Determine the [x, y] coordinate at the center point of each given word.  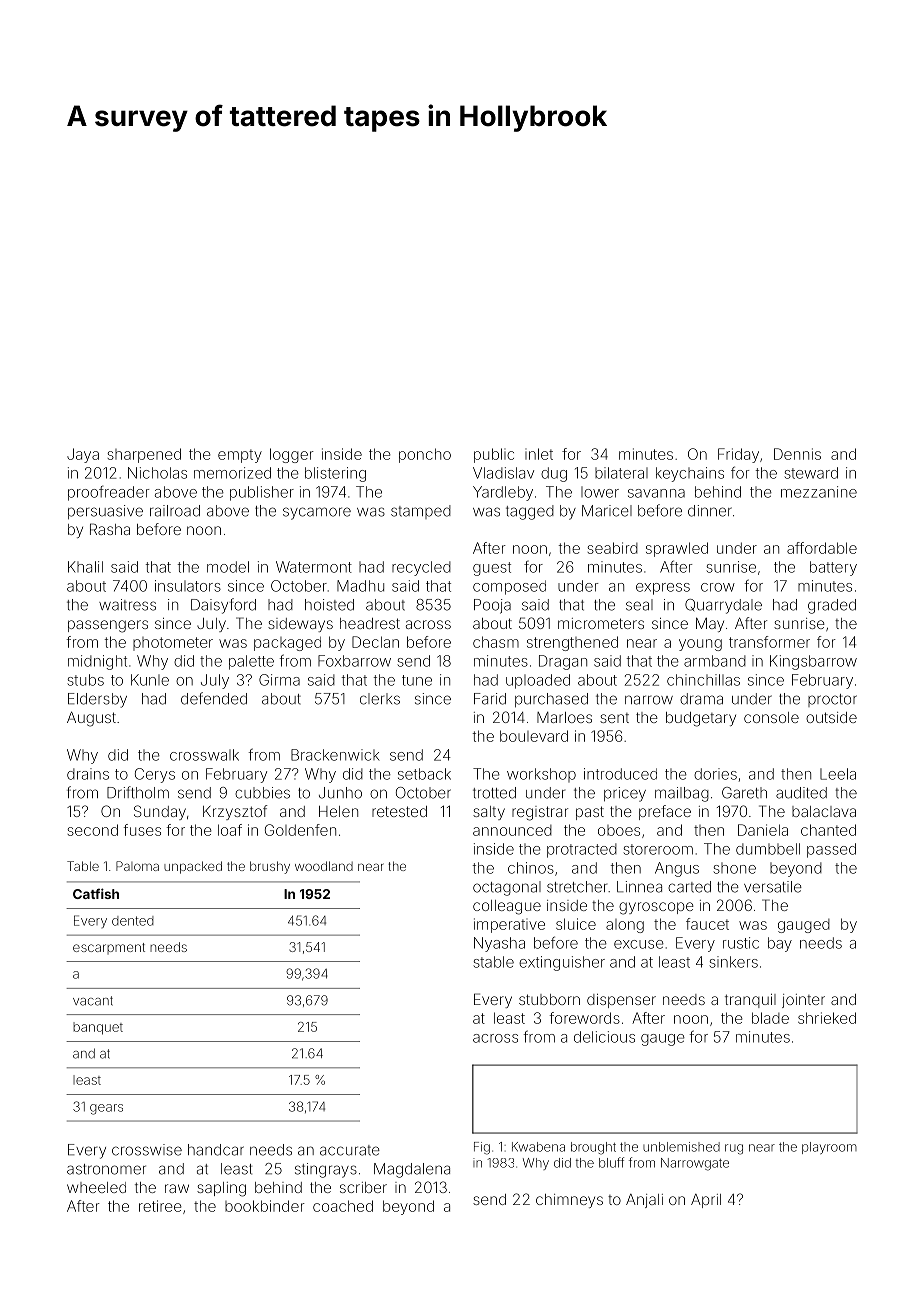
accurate [350, 1150]
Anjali [644, 1201]
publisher [262, 493]
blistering [335, 474]
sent [614, 718]
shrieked [827, 1018]
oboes [619, 830]
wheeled [96, 1187]
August [91, 719]
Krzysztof [235, 812]
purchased [551, 700]
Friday [738, 455]
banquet [98, 1028]
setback [424, 774]
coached [343, 1206]
